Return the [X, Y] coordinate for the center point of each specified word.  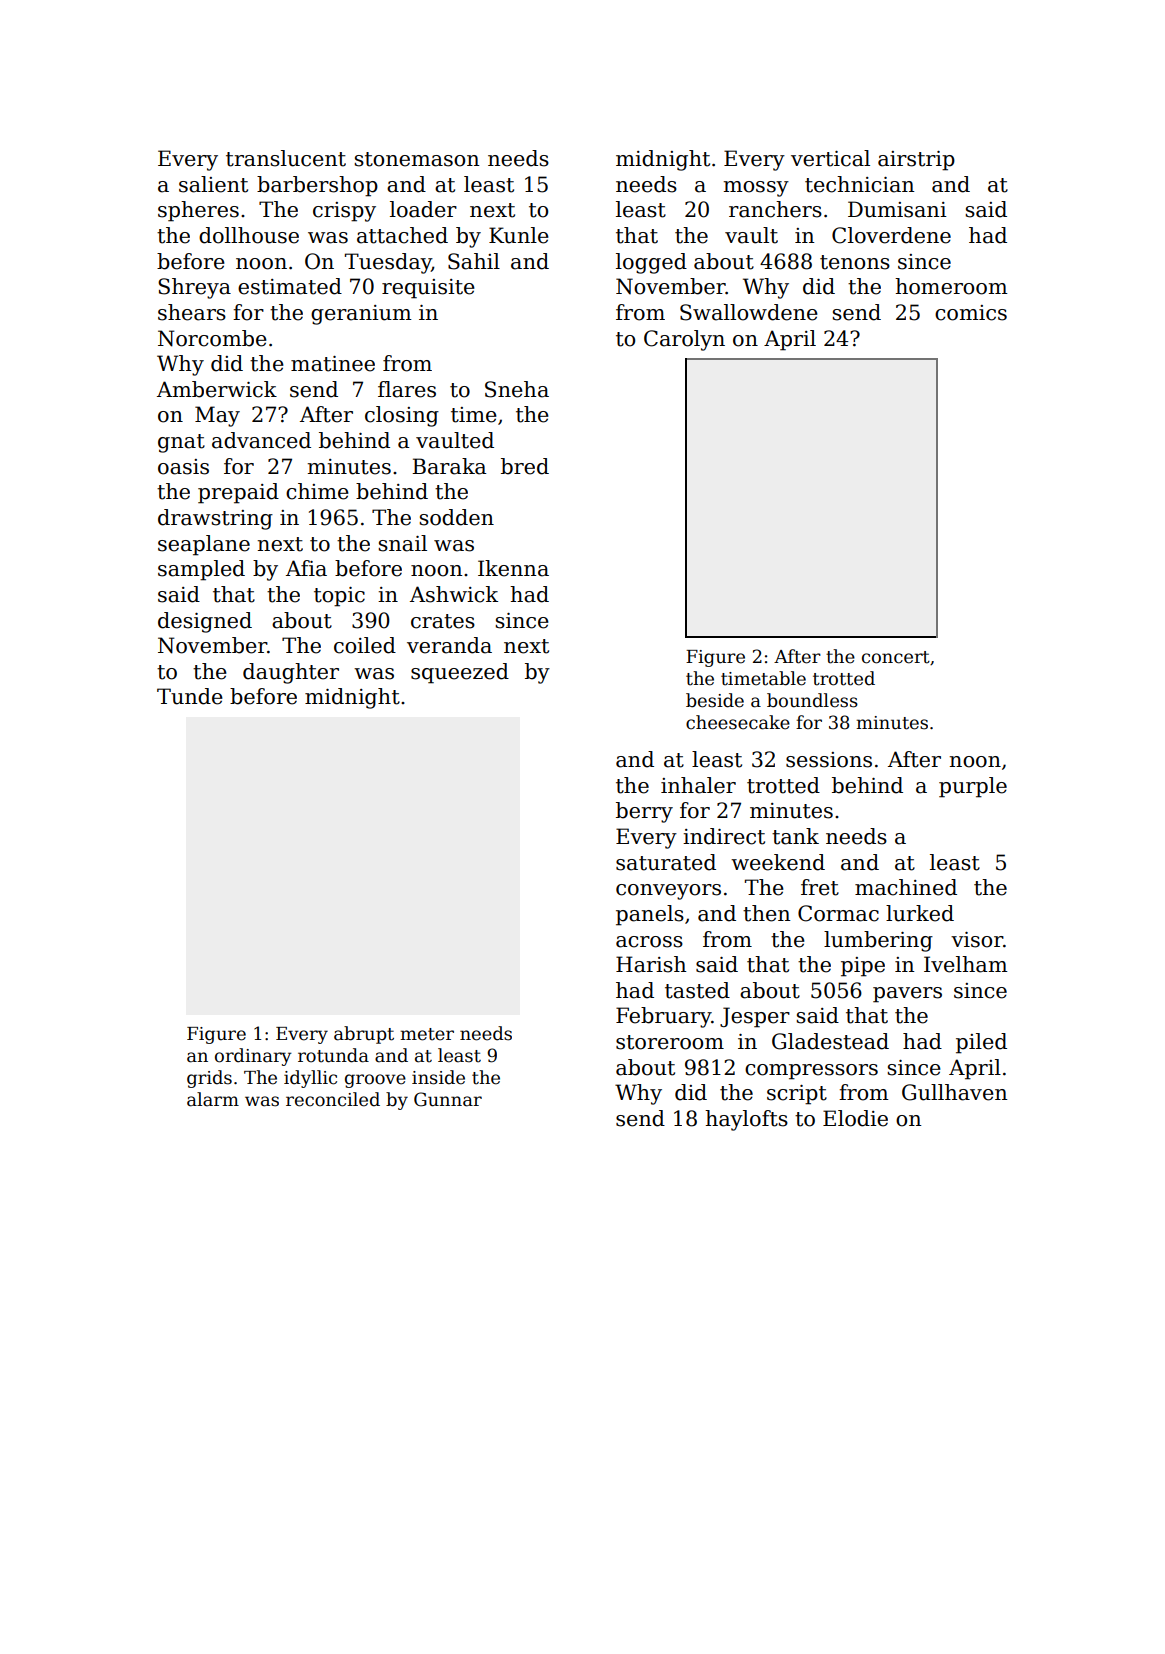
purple [973, 787]
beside [715, 700]
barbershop [317, 186]
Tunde [190, 696]
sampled [201, 570]
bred [525, 466]
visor [977, 940]
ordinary [253, 1057]
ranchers [775, 209]
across [649, 942]
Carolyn [684, 340]
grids [209, 1079]
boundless [812, 700]
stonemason [416, 159]
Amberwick [217, 389]
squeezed [460, 673]
